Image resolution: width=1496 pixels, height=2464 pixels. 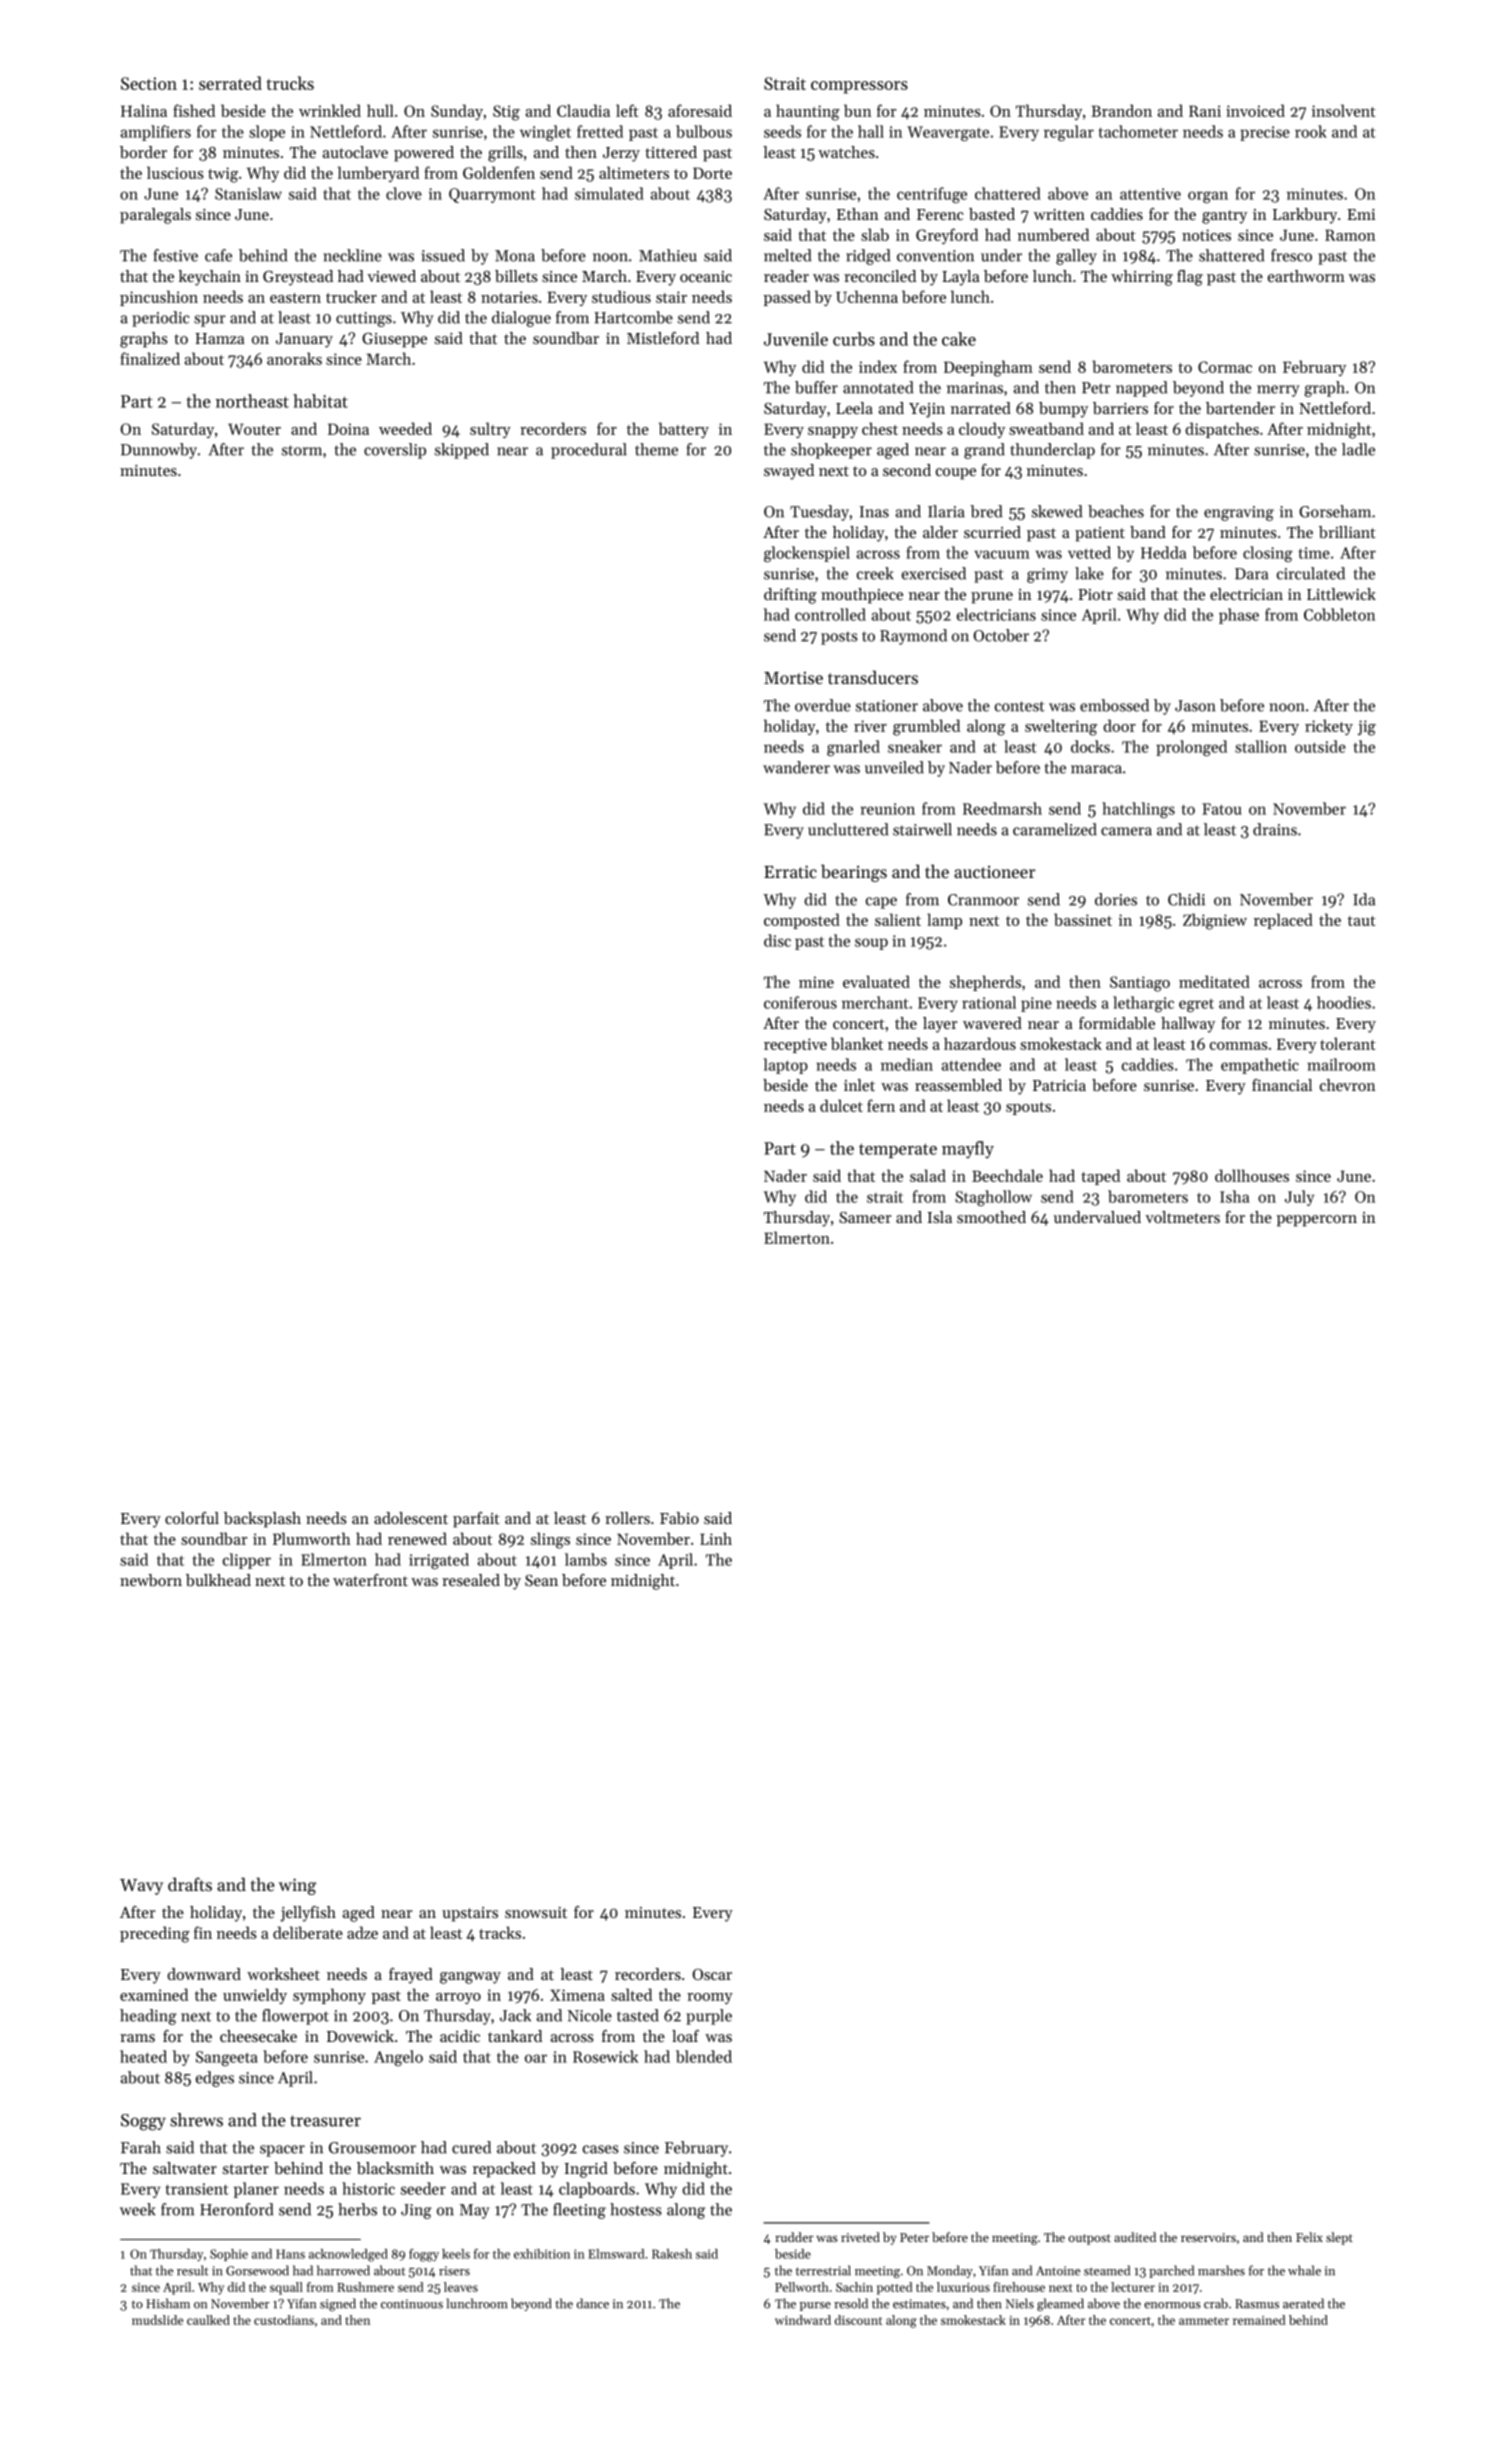 I want to click on numbered, so click(x=1053, y=234).
